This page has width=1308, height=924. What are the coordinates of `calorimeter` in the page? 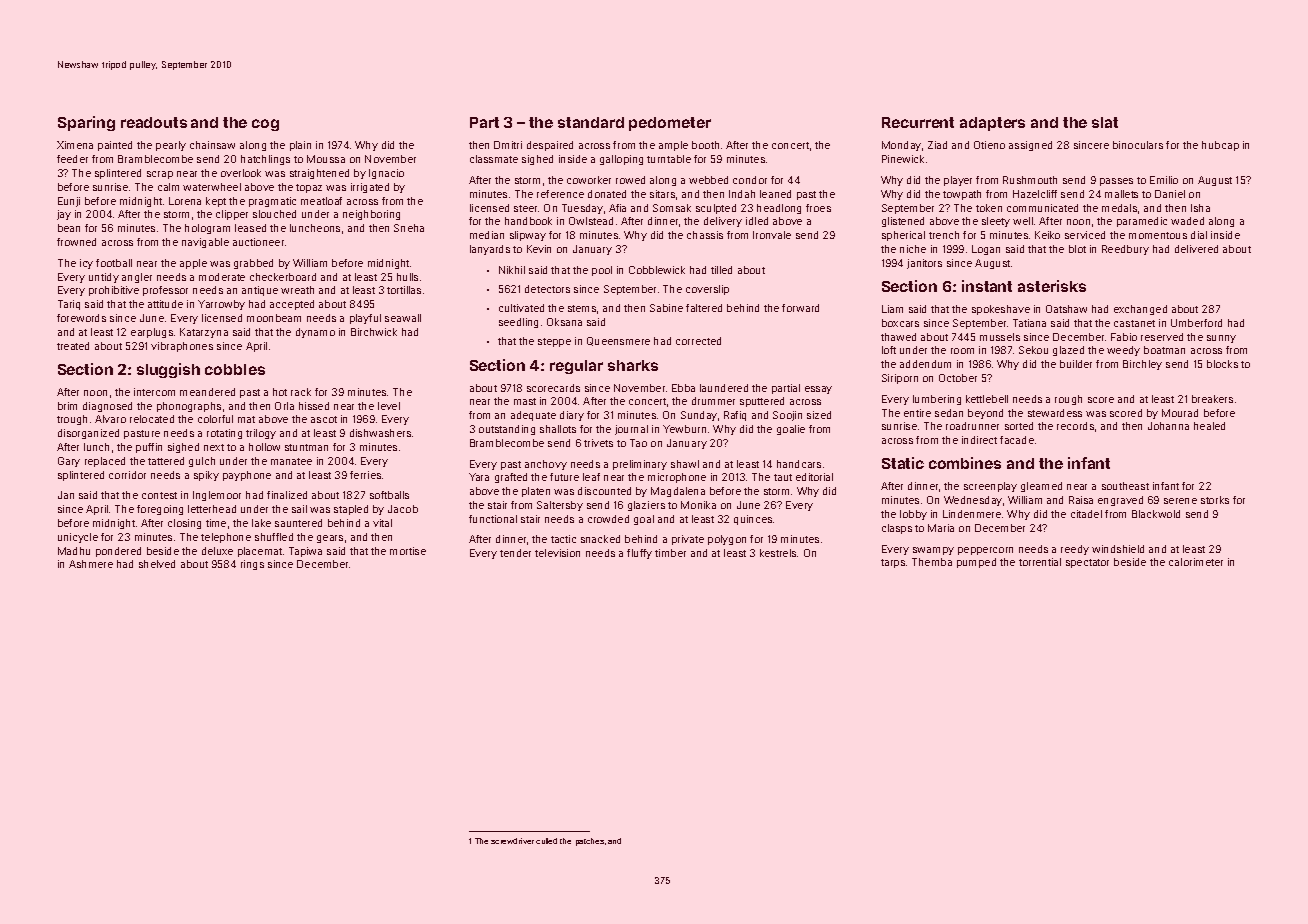 It's located at (1196, 562).
